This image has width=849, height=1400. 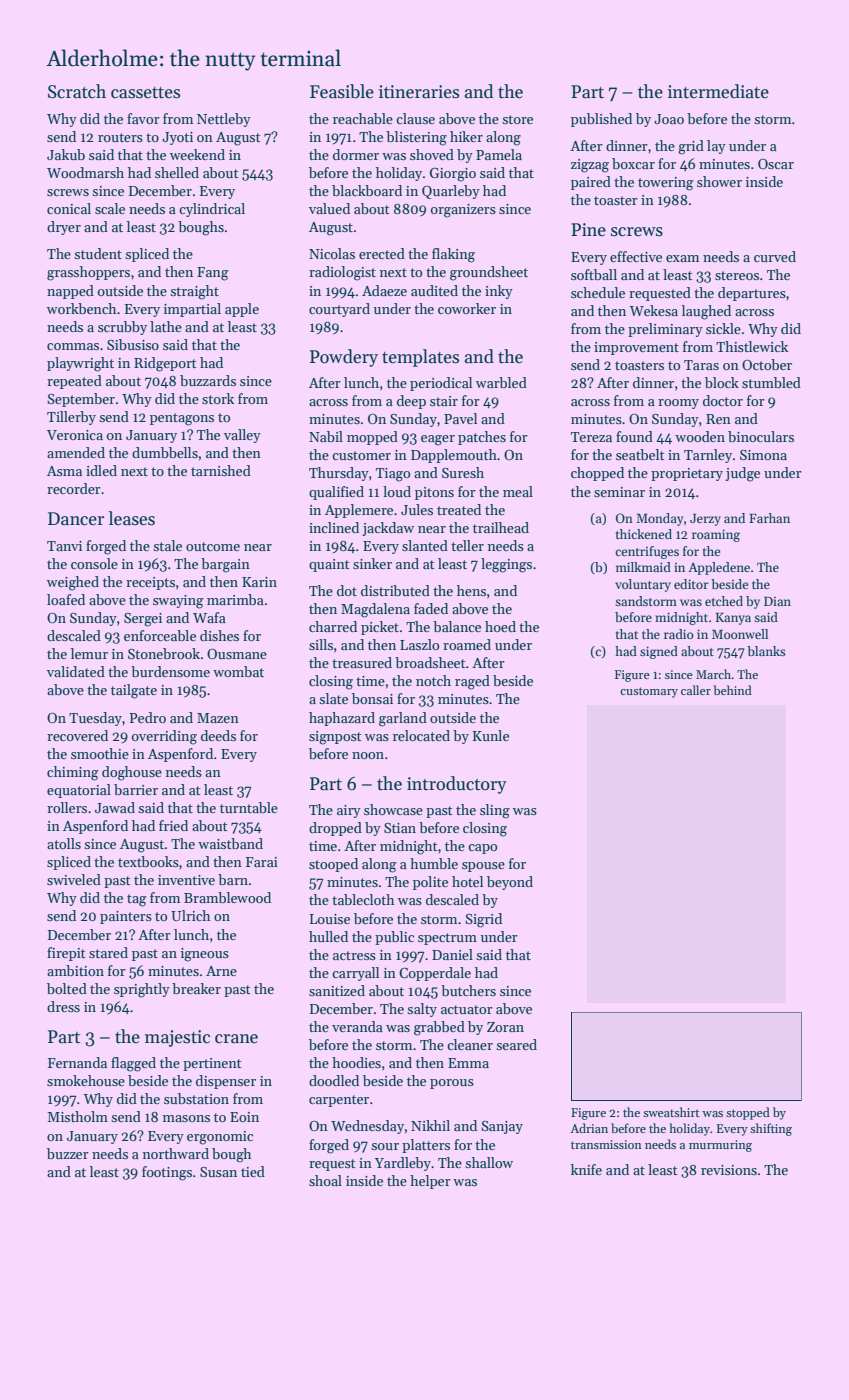 What do you see at coordinates (421, 735) in the image?
I see `relocated` at bounding box center [421, 735].
